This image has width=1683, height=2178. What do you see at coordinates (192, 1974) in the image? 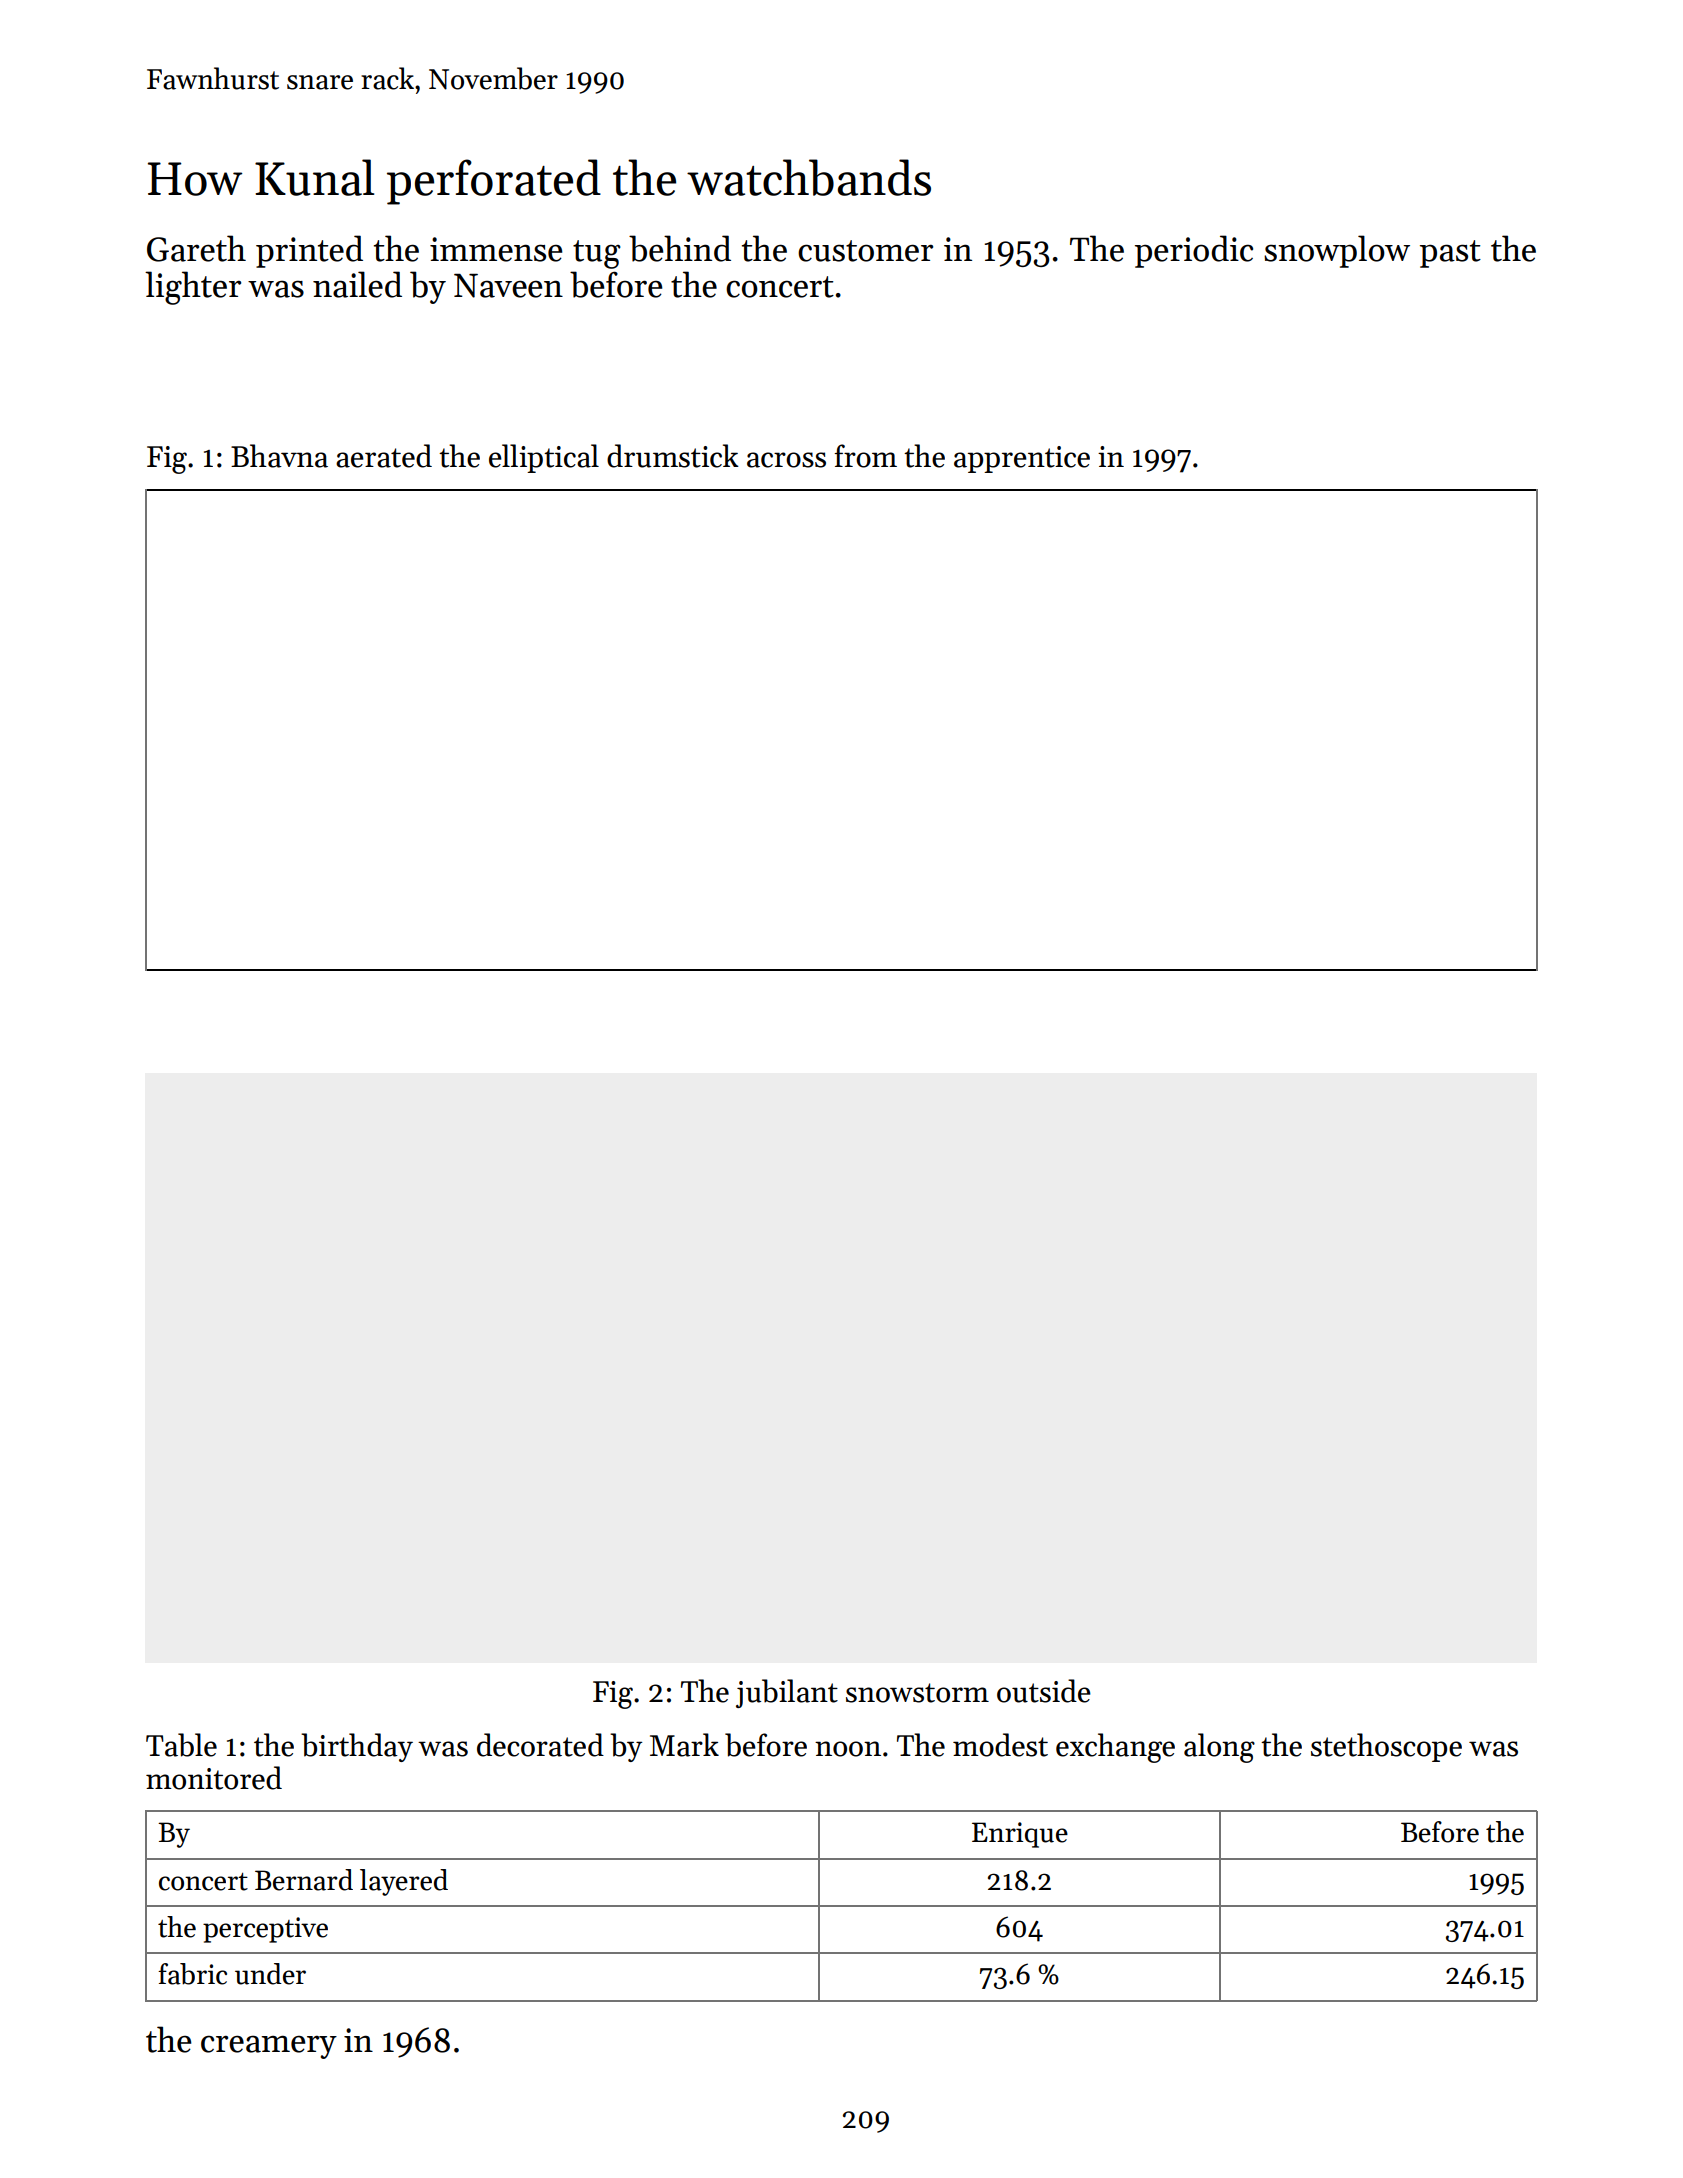
I see `fabric` at bounding box center [192, 1974].
